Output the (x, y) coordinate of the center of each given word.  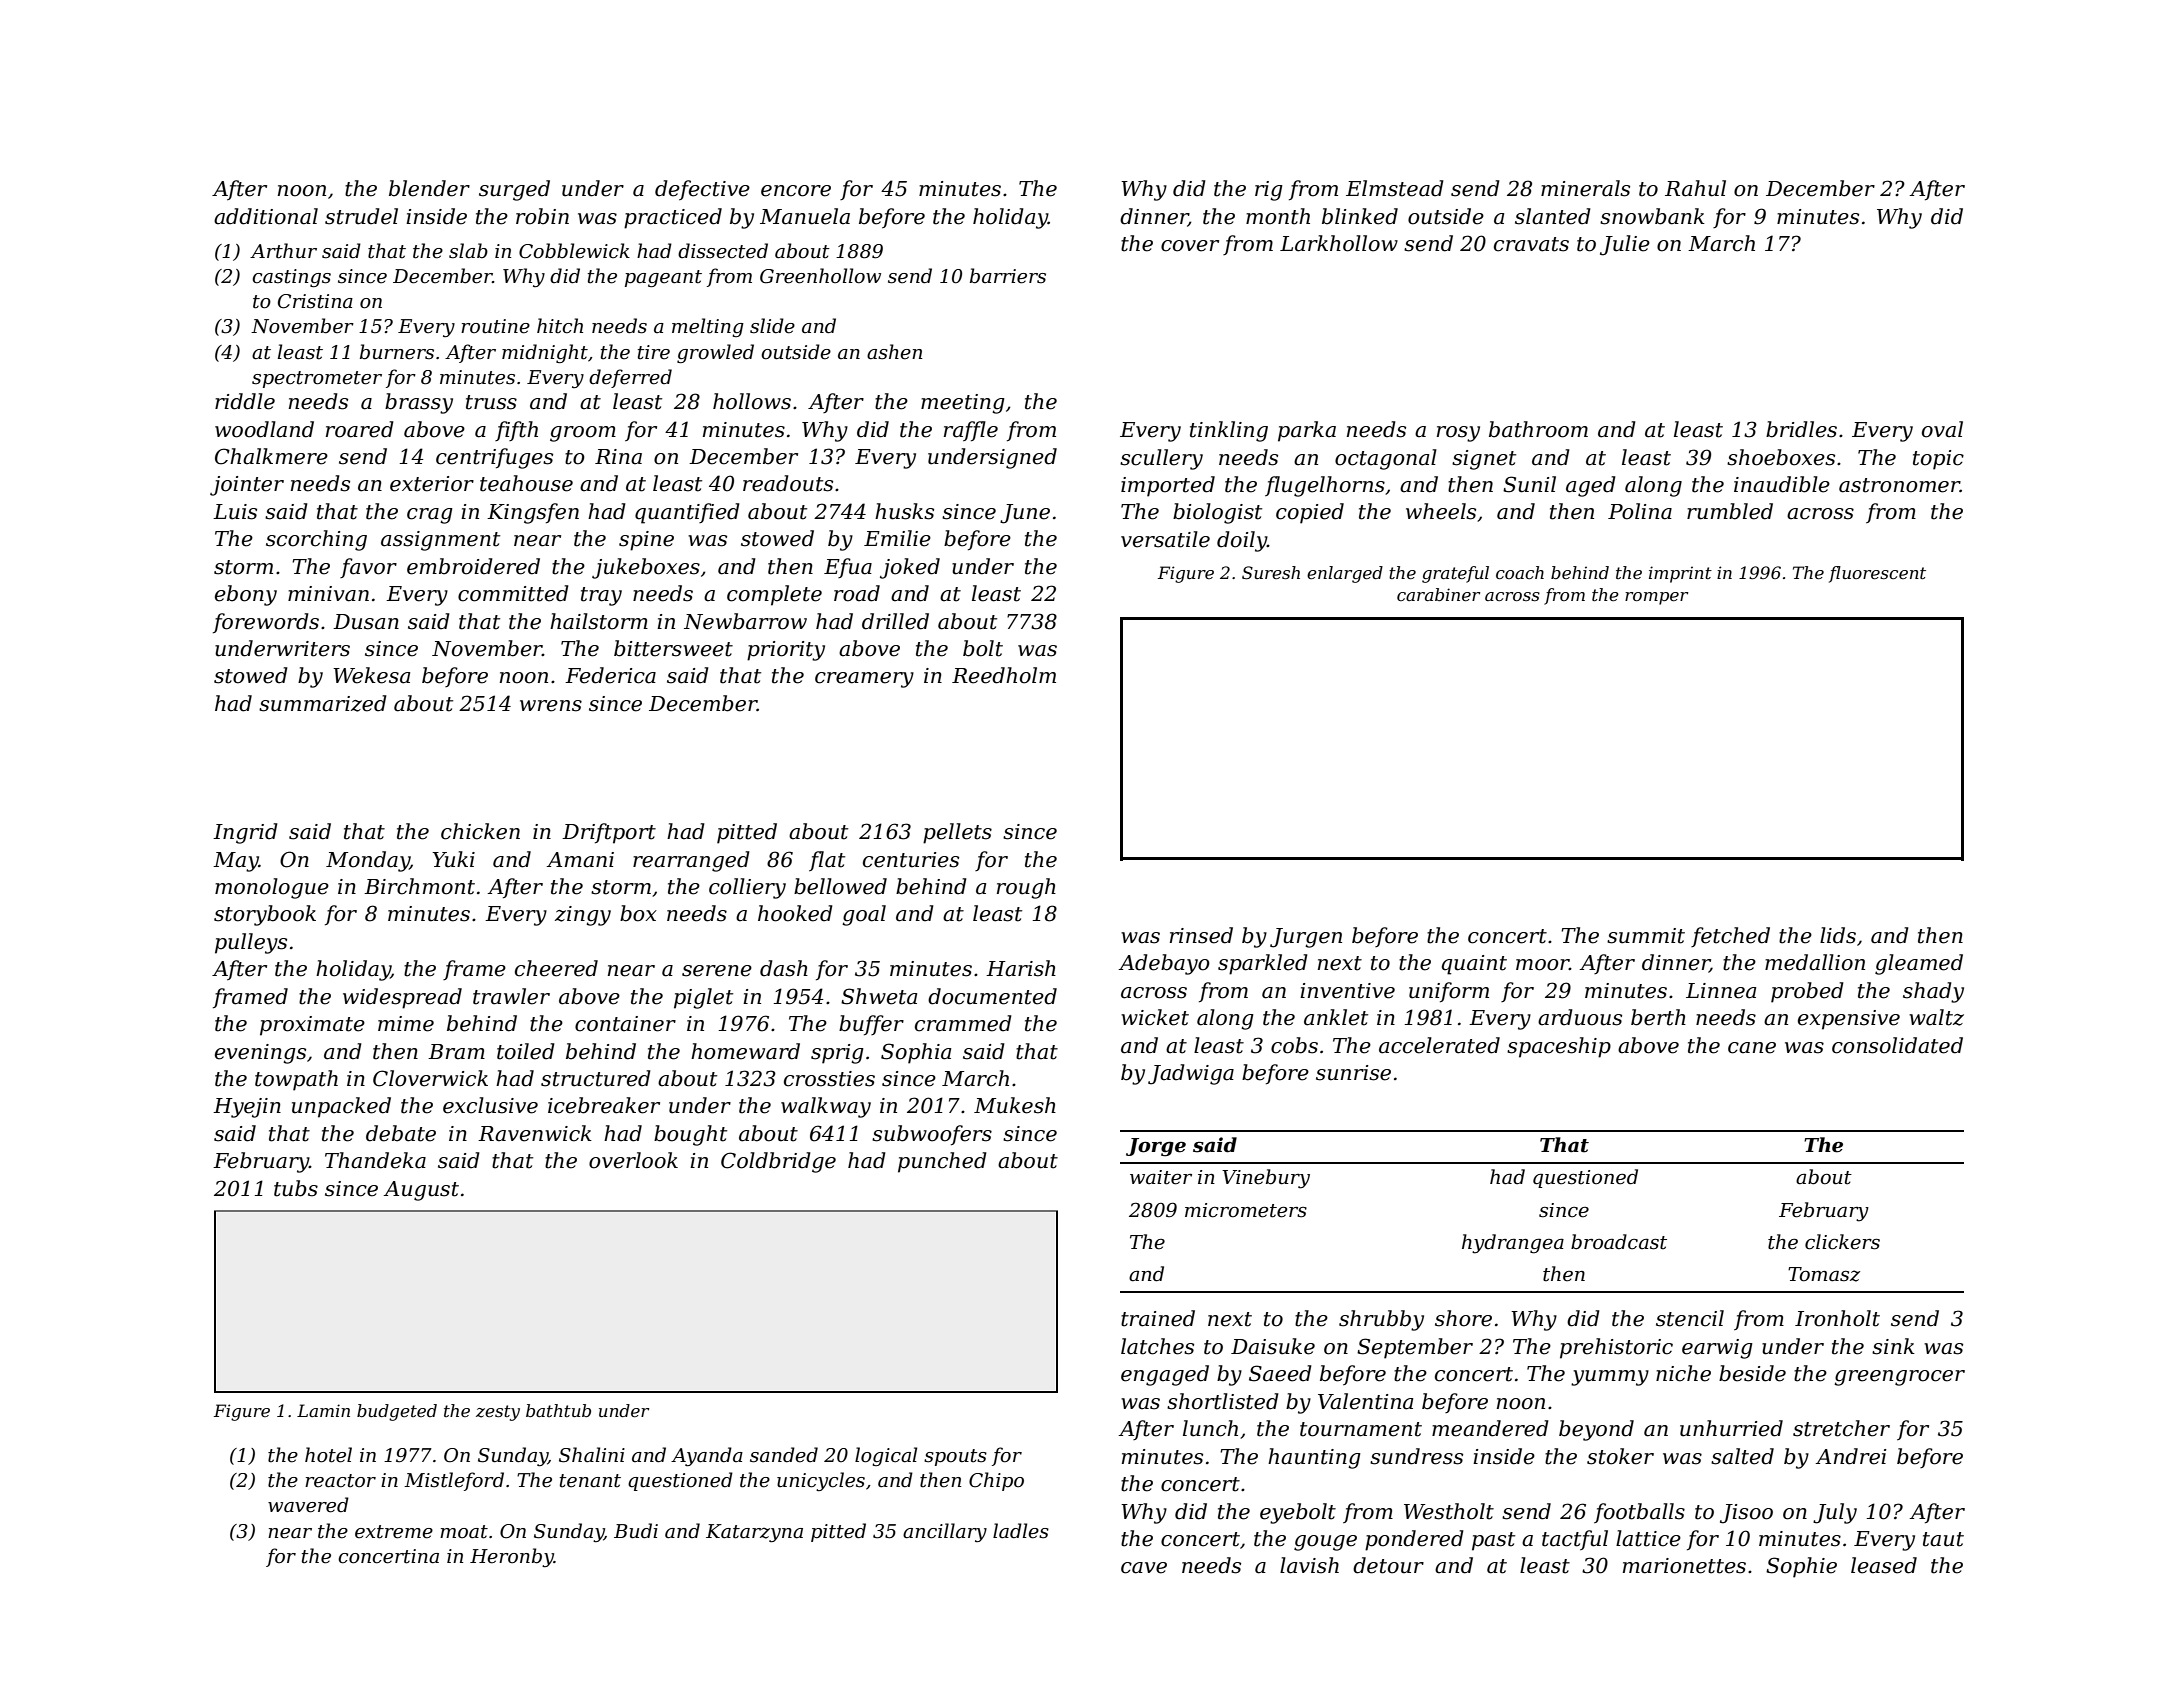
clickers (1842, 1242)
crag (430, 516)
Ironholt (1837, 1318)
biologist (1217, 513)
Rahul (1695, 188)
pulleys (251, 943)
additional (266, 216)
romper (1656, 598)
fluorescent (1877, 574)
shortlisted (1223, 1401)
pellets (957, 833)
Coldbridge (778, 1162)
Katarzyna (754, 1533)
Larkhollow (1339, 243)
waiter (1161, 1177)
